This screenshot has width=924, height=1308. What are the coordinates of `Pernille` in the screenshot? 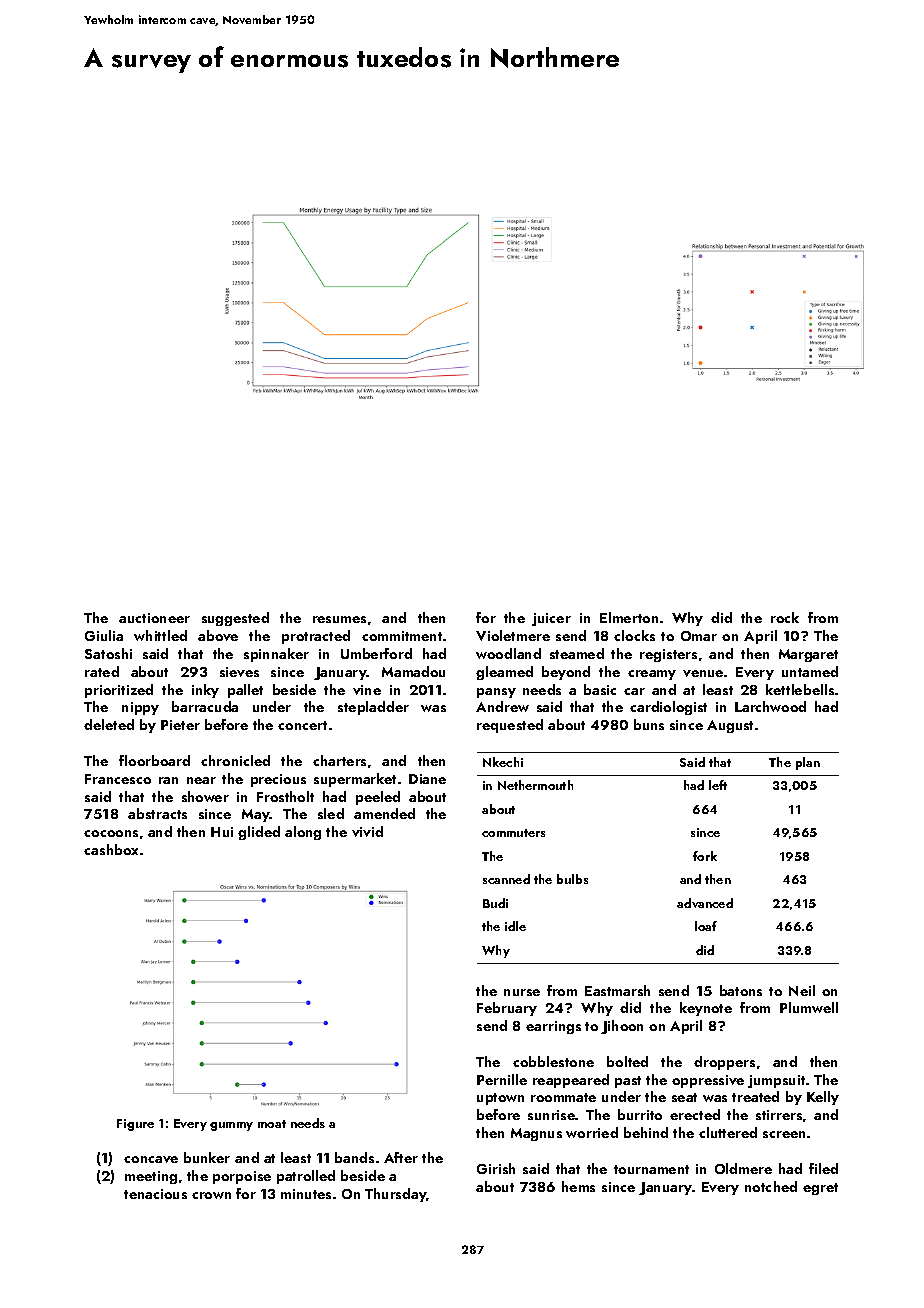 It's located at (502, 1079).
